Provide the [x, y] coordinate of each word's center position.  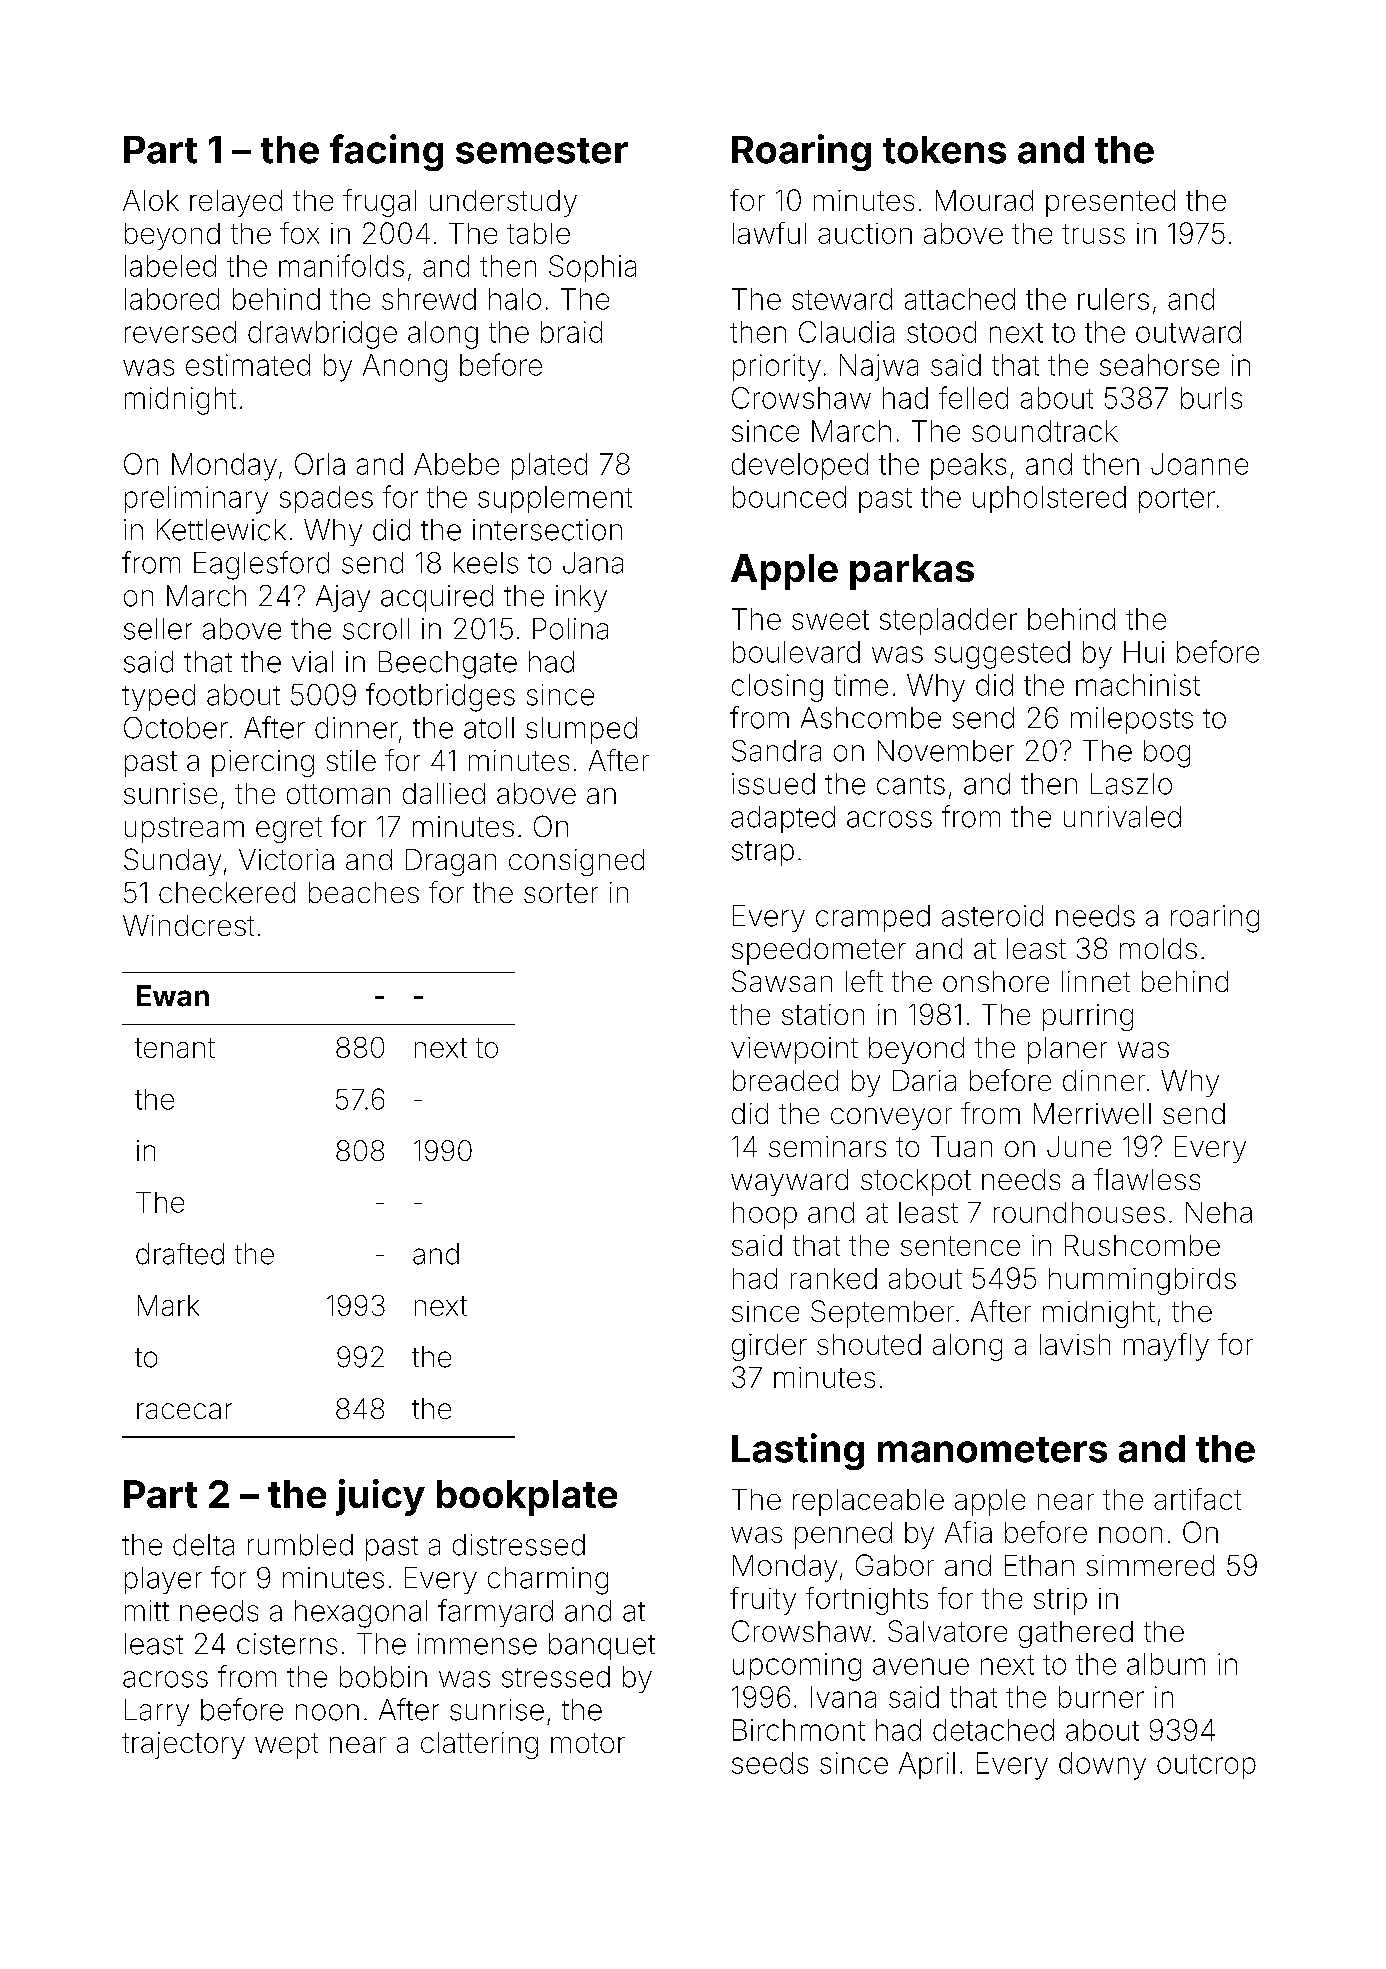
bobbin [383, 1677]
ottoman [338, 794]
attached [960, 299]
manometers [992, 1450]
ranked [834, 1278]
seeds [770, 1763]
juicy [380, 1497]
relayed [236, 203]
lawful [769, 233]
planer [1067, 1050]
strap [763, 853]
